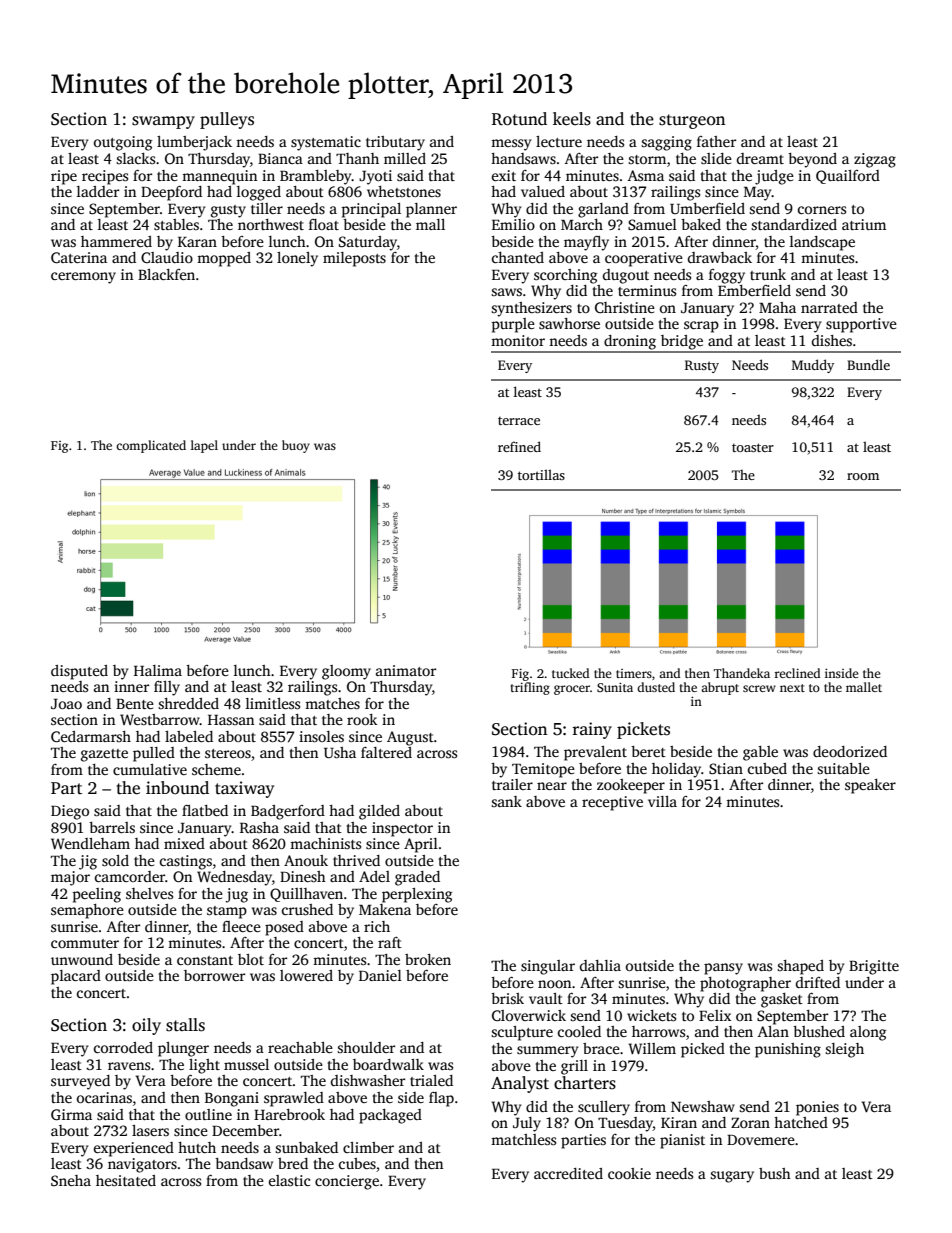 The height and width of the screenshot is (1233, 952). I want to click on animator, so click(406, 670).
